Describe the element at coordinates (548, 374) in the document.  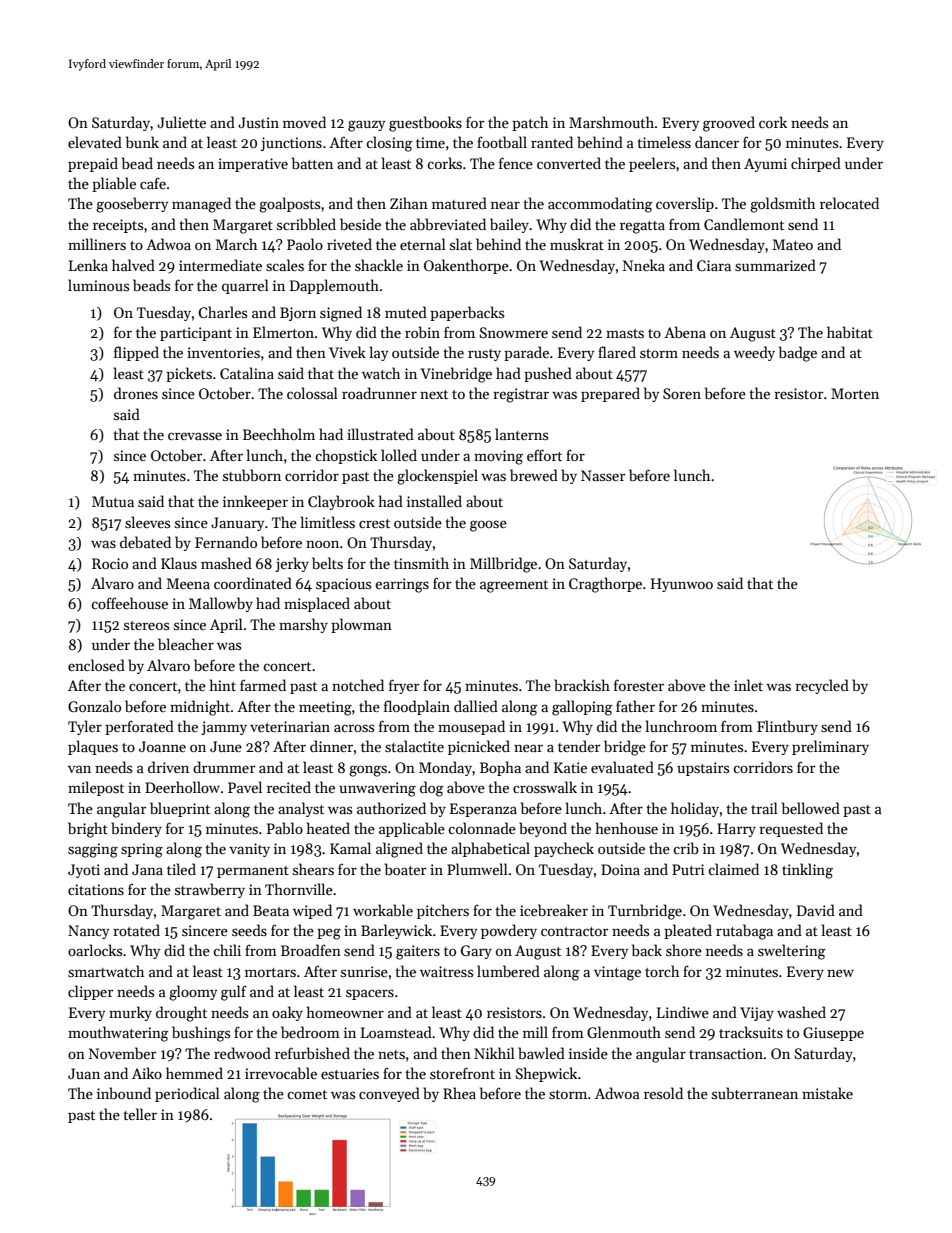
I see `pushed` at that location.
